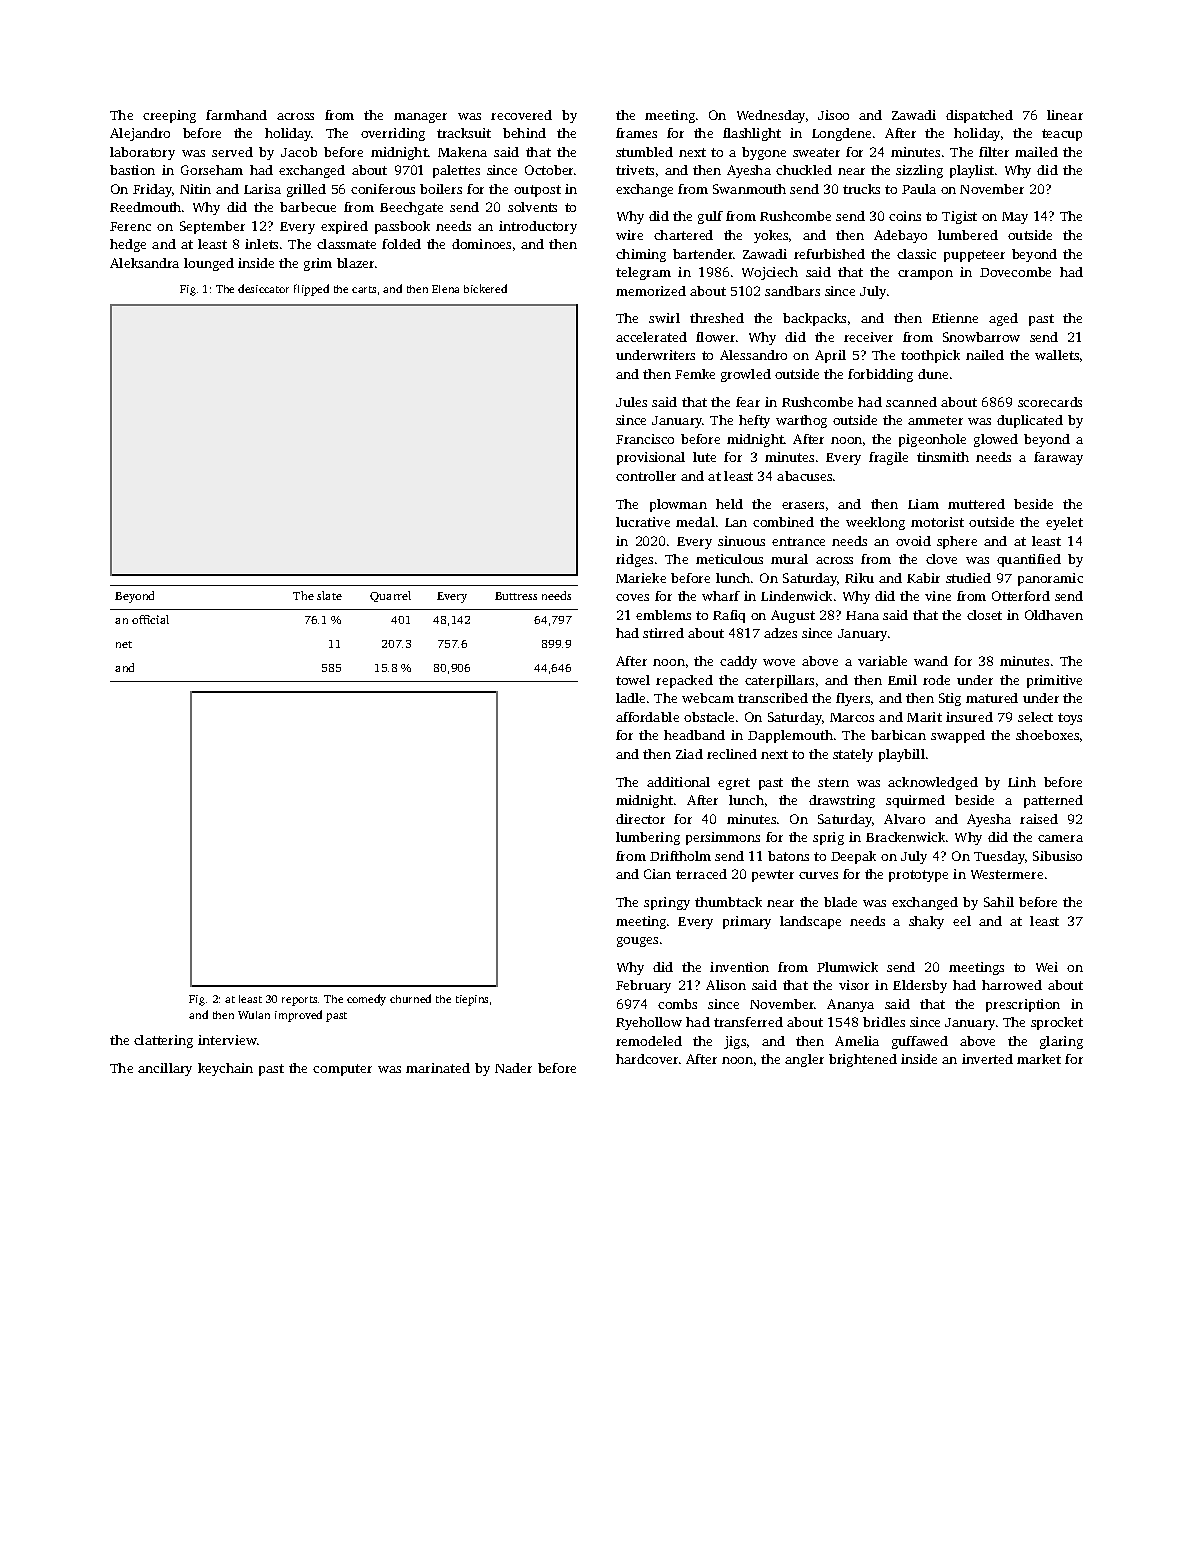  Describe the element at coordinates (150, 619) in the page. I see `official` at that location.
